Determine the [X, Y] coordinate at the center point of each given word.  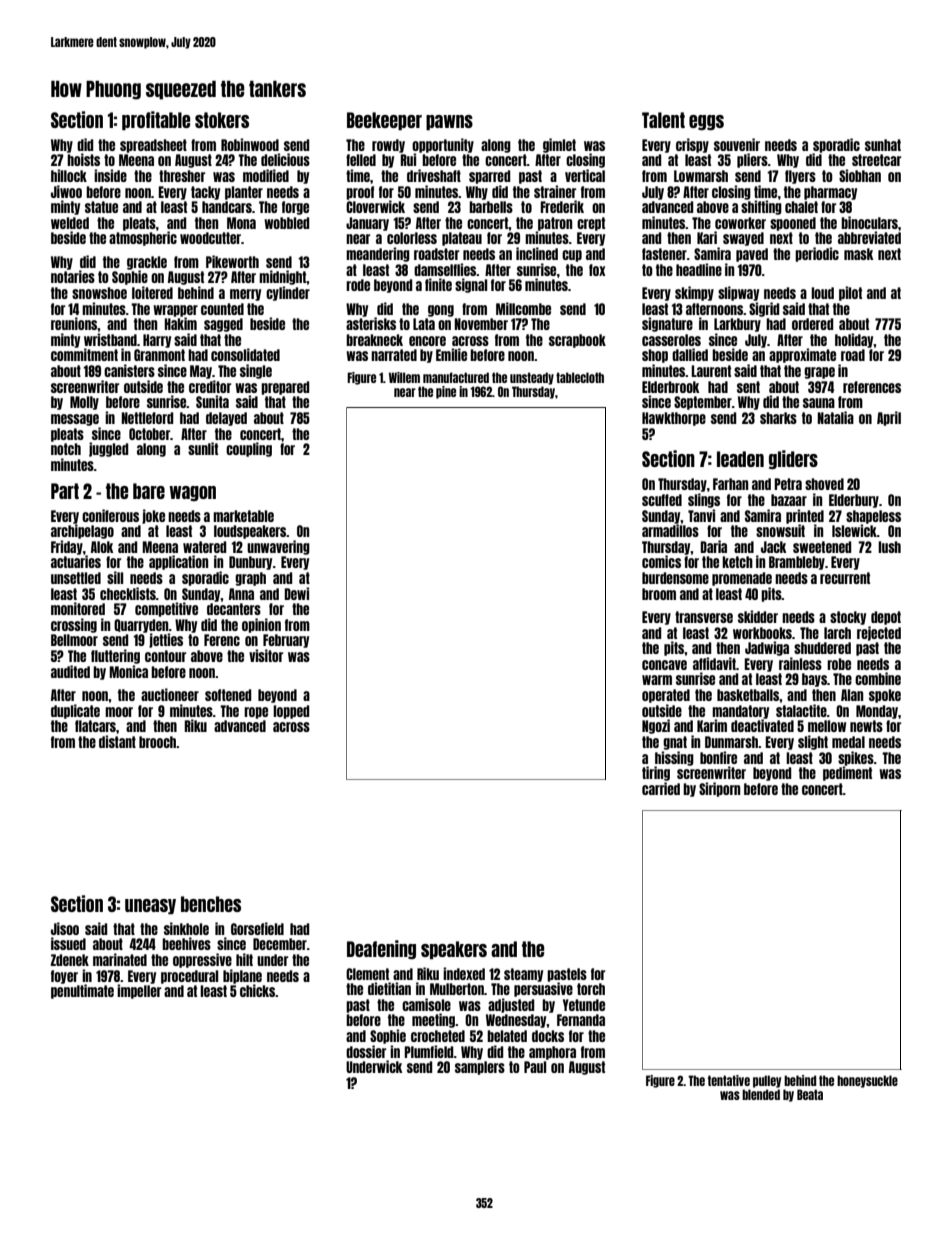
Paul [535, 1067]
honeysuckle [867, 1081]
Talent [663, 120]
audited [70, 671]
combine [878, 678]
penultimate [82, 991]
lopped [291, 712]
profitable [156, 121]
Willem [404, 377]
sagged [223, 325]
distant [117, 741]
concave [664, 665]
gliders [793, 459]
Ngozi [656, 726]
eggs [706, 122]
